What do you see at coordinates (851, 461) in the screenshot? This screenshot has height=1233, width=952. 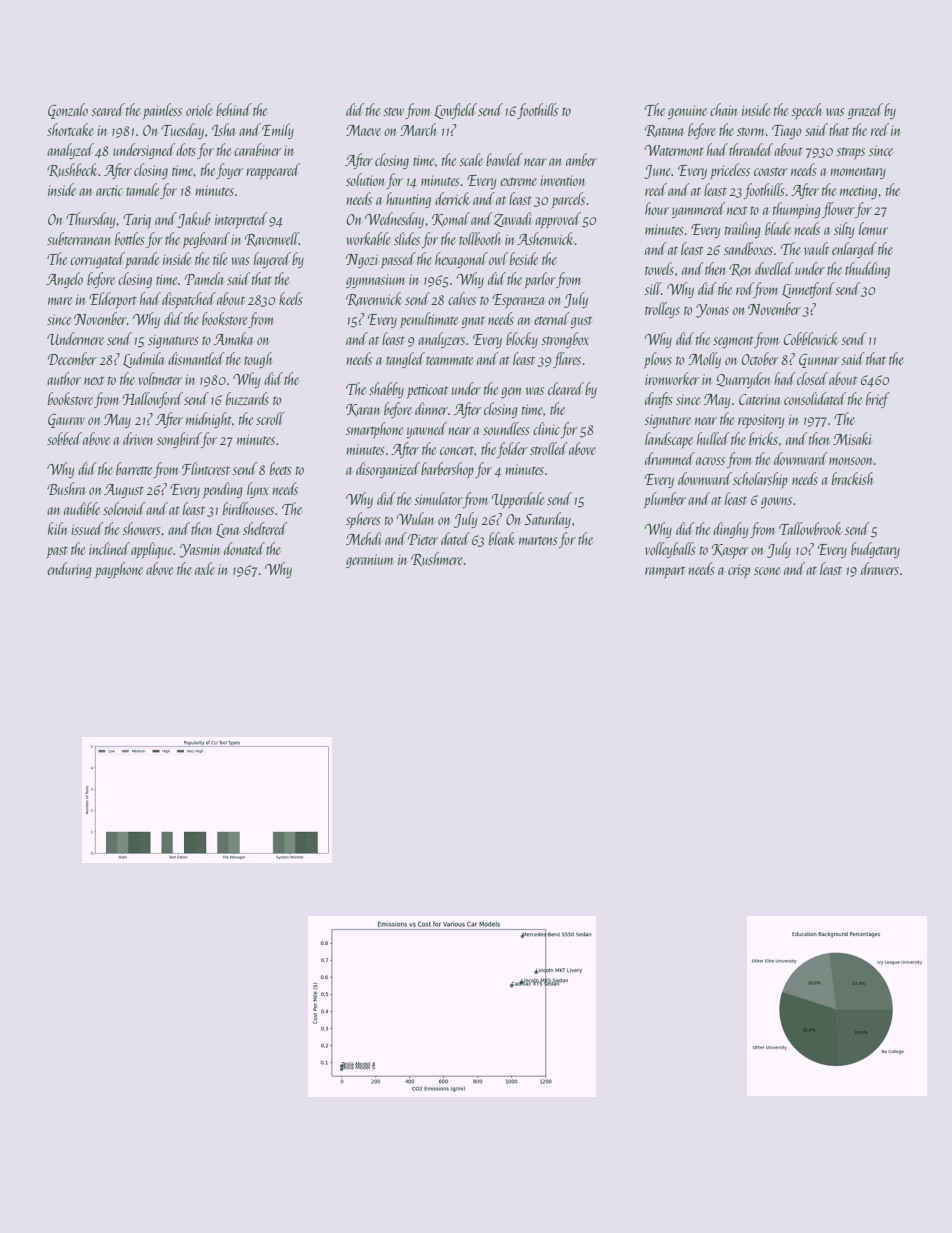 I see `monsoon` at bounding box center [851, 461].
